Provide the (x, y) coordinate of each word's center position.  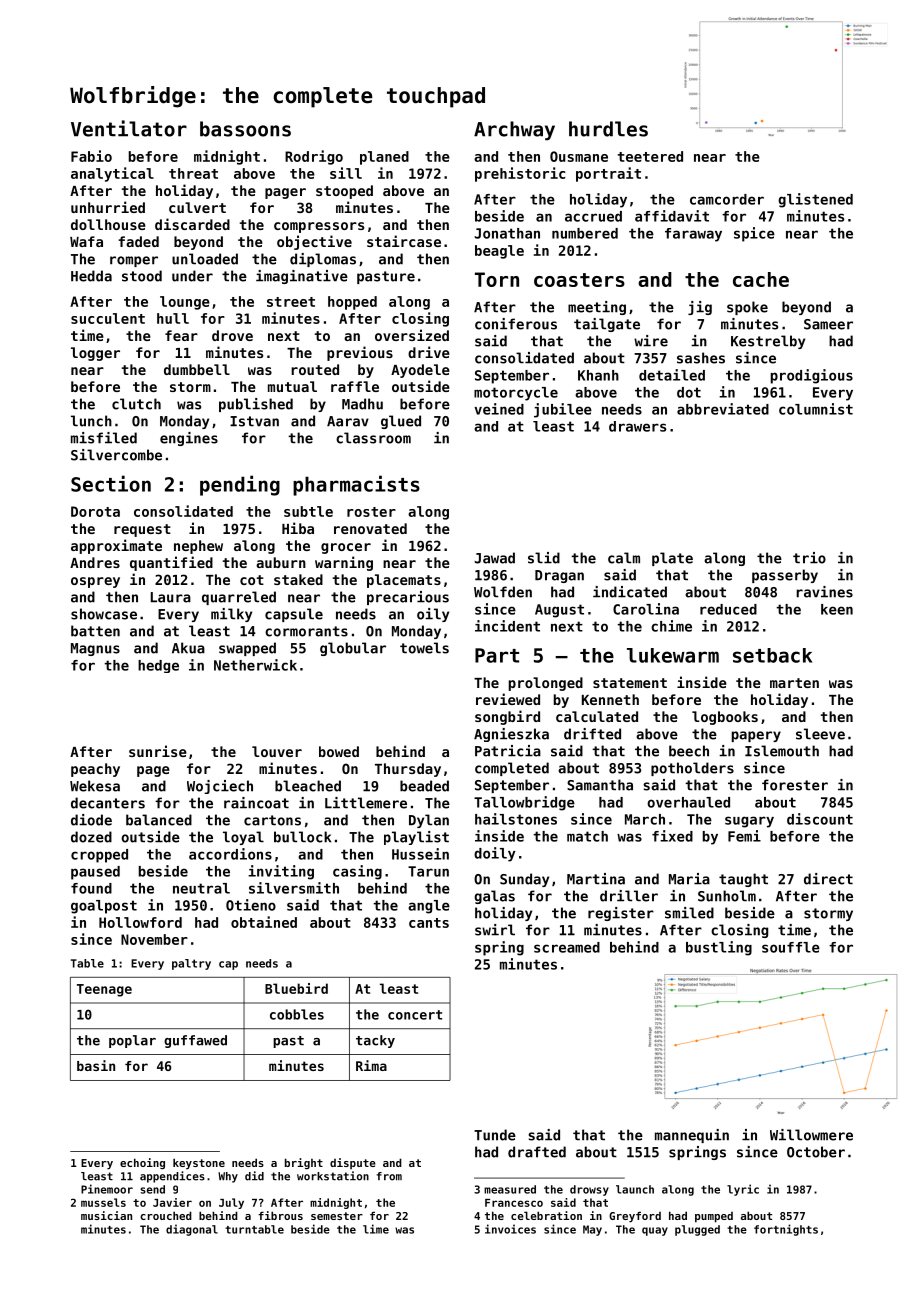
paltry (191, 964)
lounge (185, 303)
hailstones (516, 819)
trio (809, 558)
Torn (497, 279)
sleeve (820, 734)
